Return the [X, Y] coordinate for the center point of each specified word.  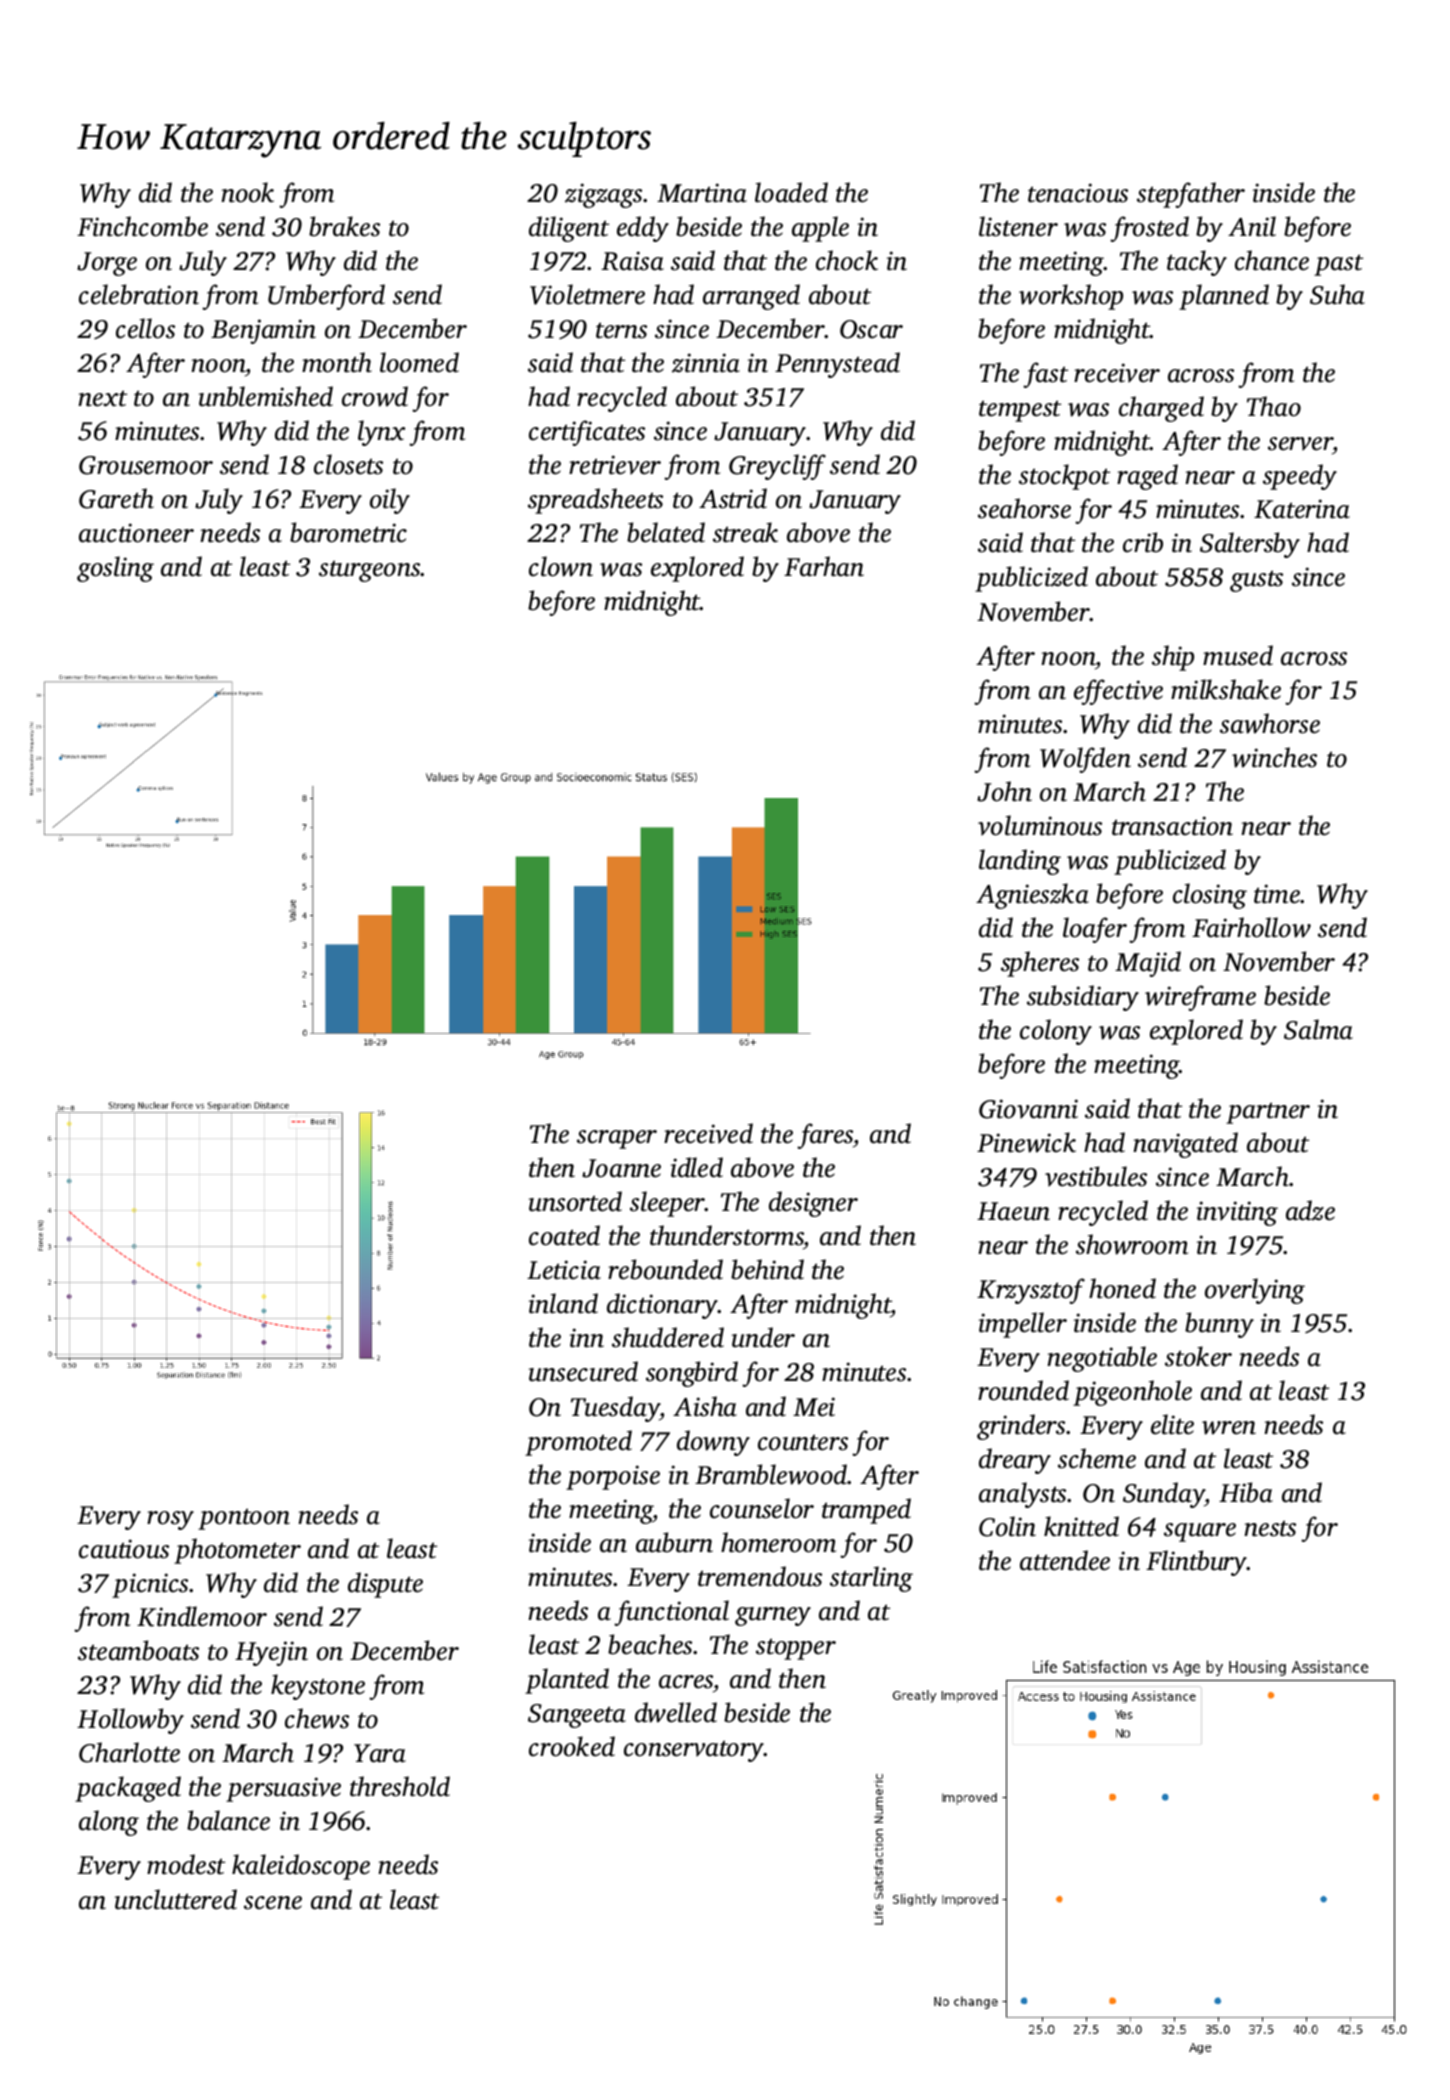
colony [1056, 1032]
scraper [617, 1139]
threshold [400, 1786]
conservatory [694, 1751]
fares [825, 1136]
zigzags [603, 195]
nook [247, 192]
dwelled [676, 1712]
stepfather [1191, 195]
